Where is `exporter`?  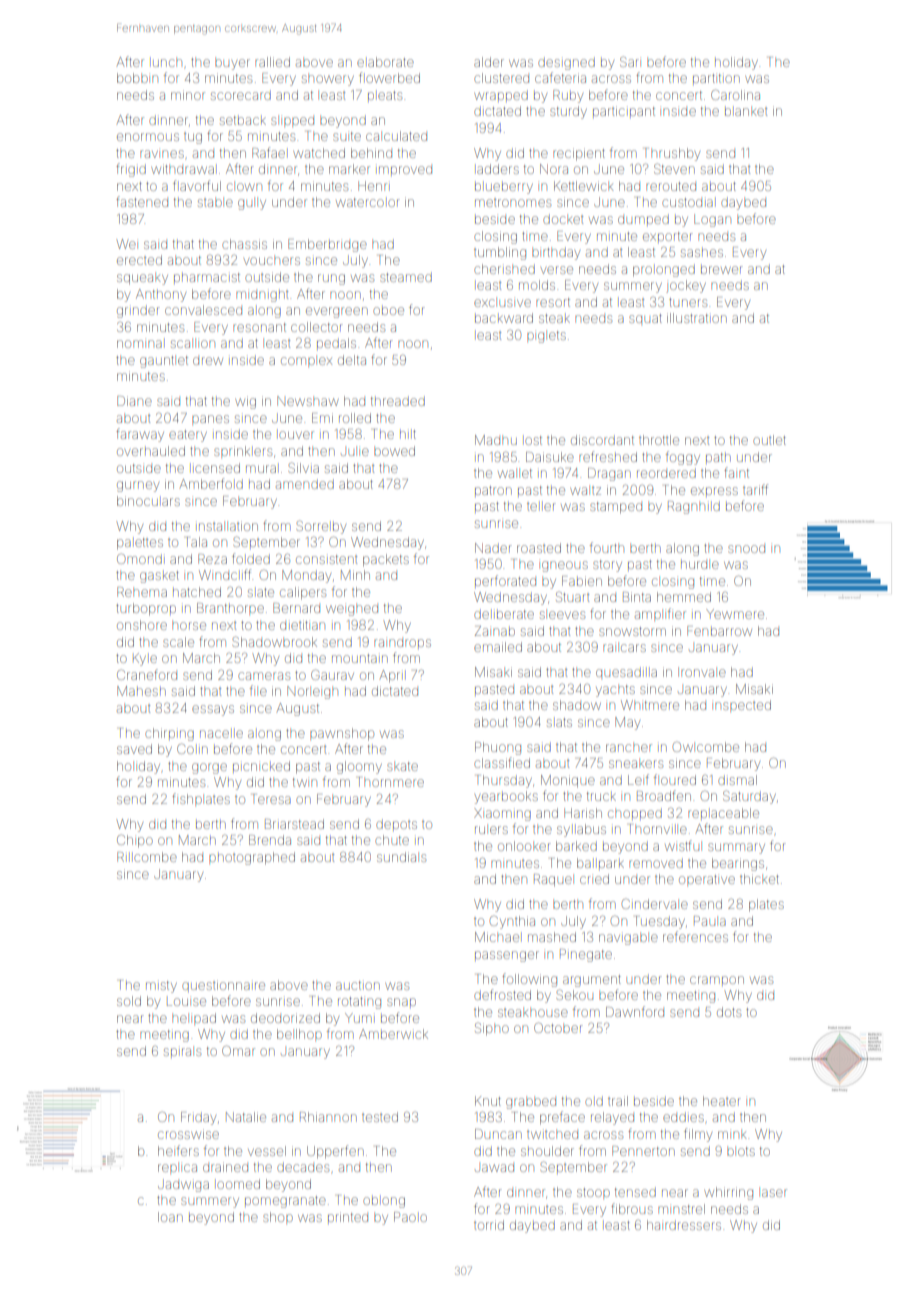
exporter is located at coordinates (668, 236).
